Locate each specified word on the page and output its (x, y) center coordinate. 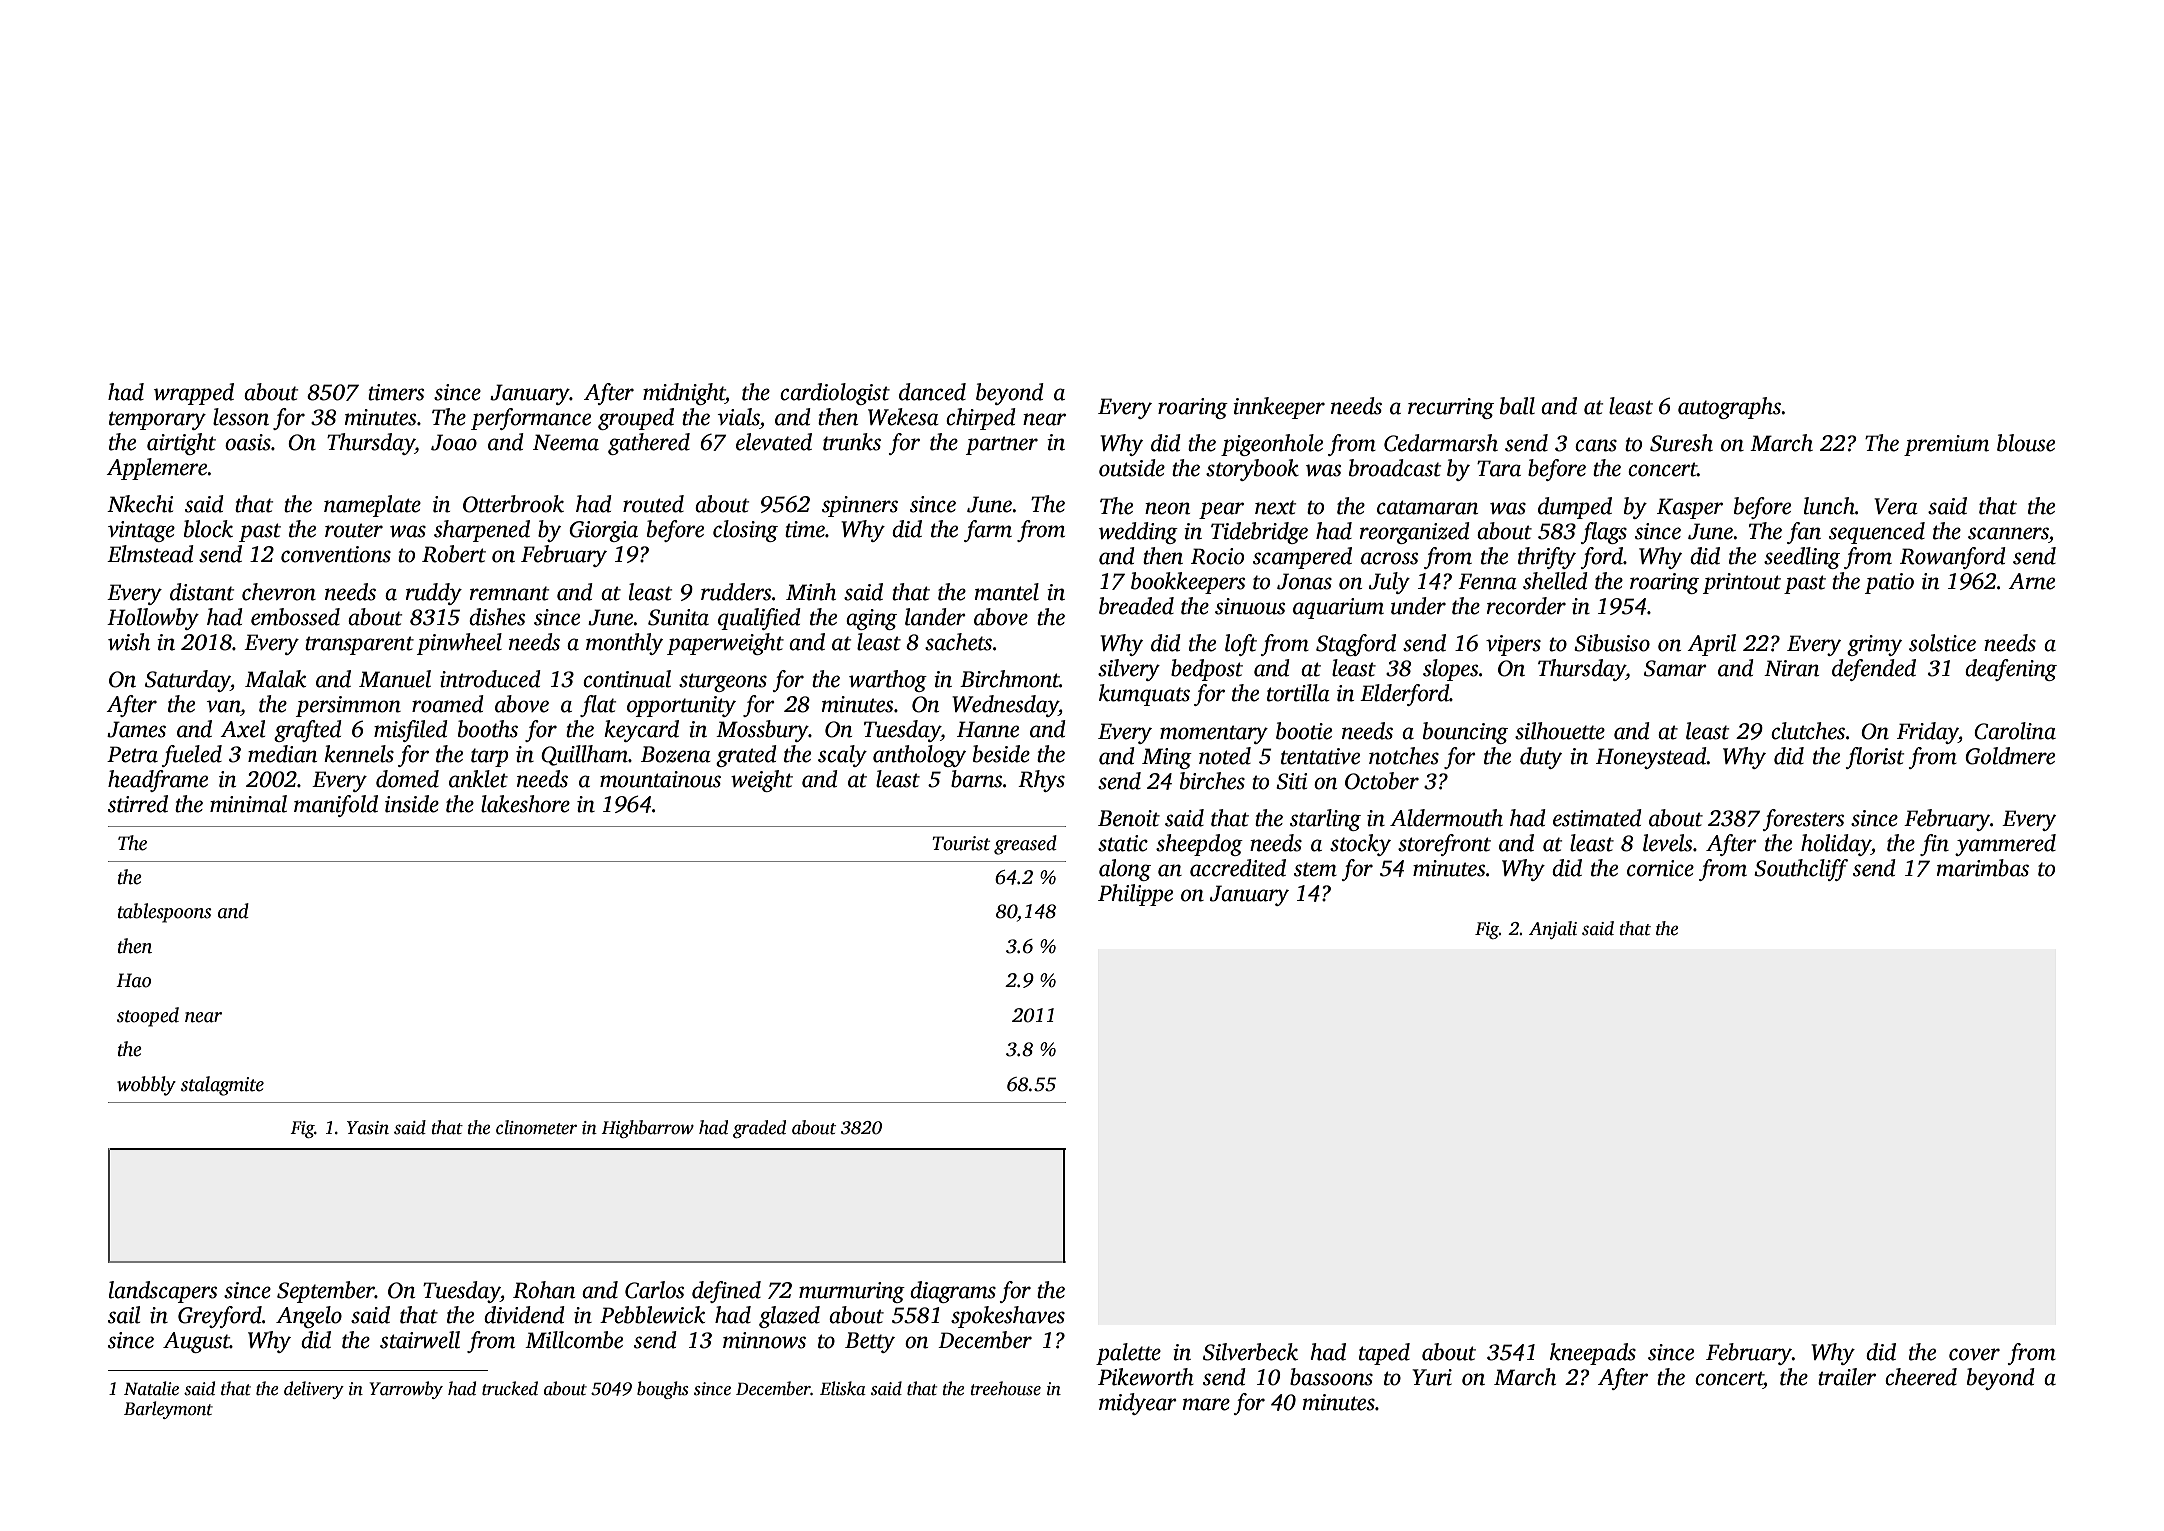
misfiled (411, 731)
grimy (1874, 645)
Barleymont (168, 1410)
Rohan (544, 1290)
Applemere (157, 469)
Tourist (961, 843)
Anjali (1553, 930)
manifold (336, 806)
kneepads (1593, 1354)
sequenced (1877, 533)
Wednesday (1005, 706)
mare (1206, 1404)
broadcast (1395, 468)
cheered (1921, 1377)
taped (1384, 1354)
